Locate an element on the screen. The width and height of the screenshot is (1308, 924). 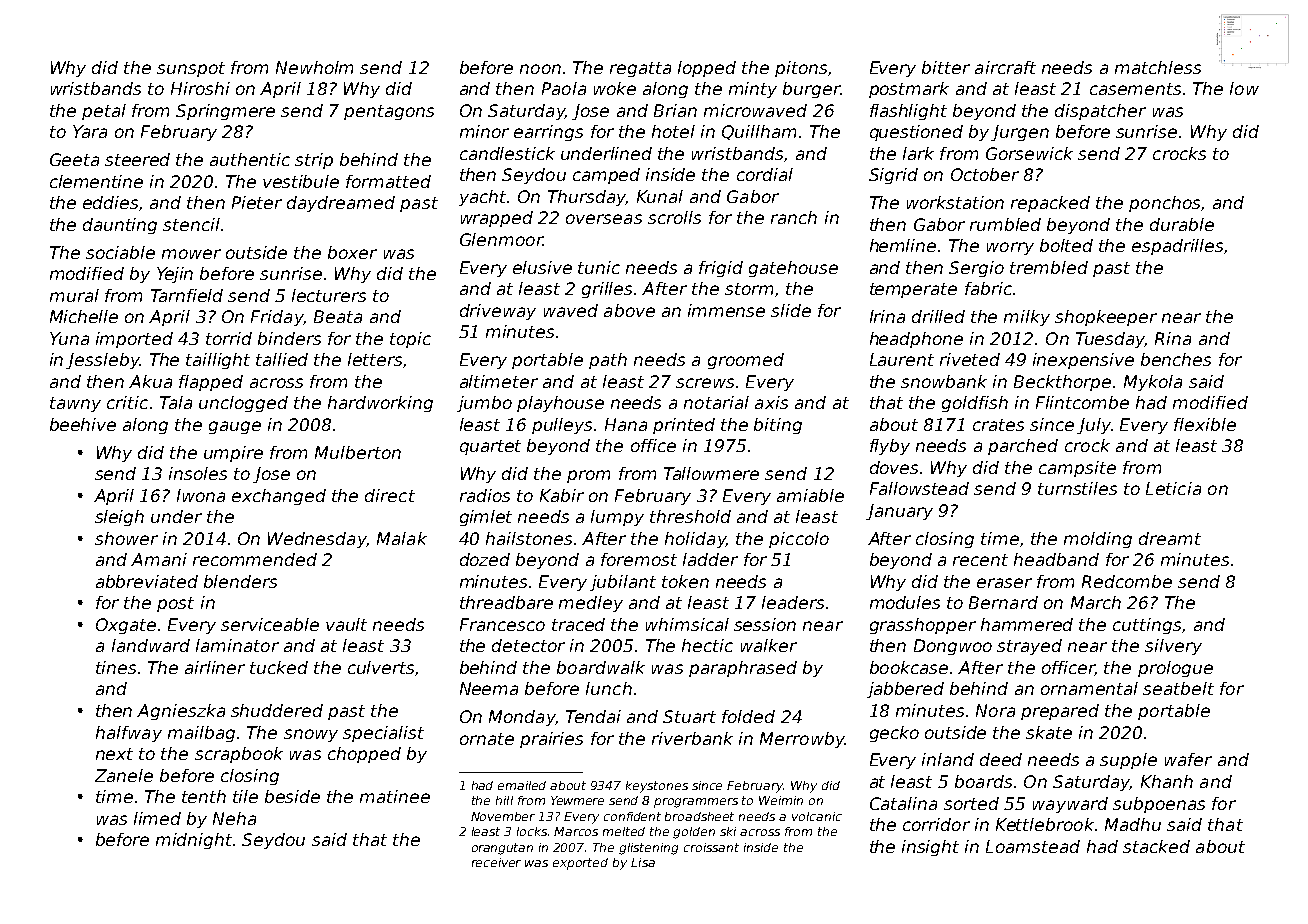
matchless is located at coordinates (1158, 67).
